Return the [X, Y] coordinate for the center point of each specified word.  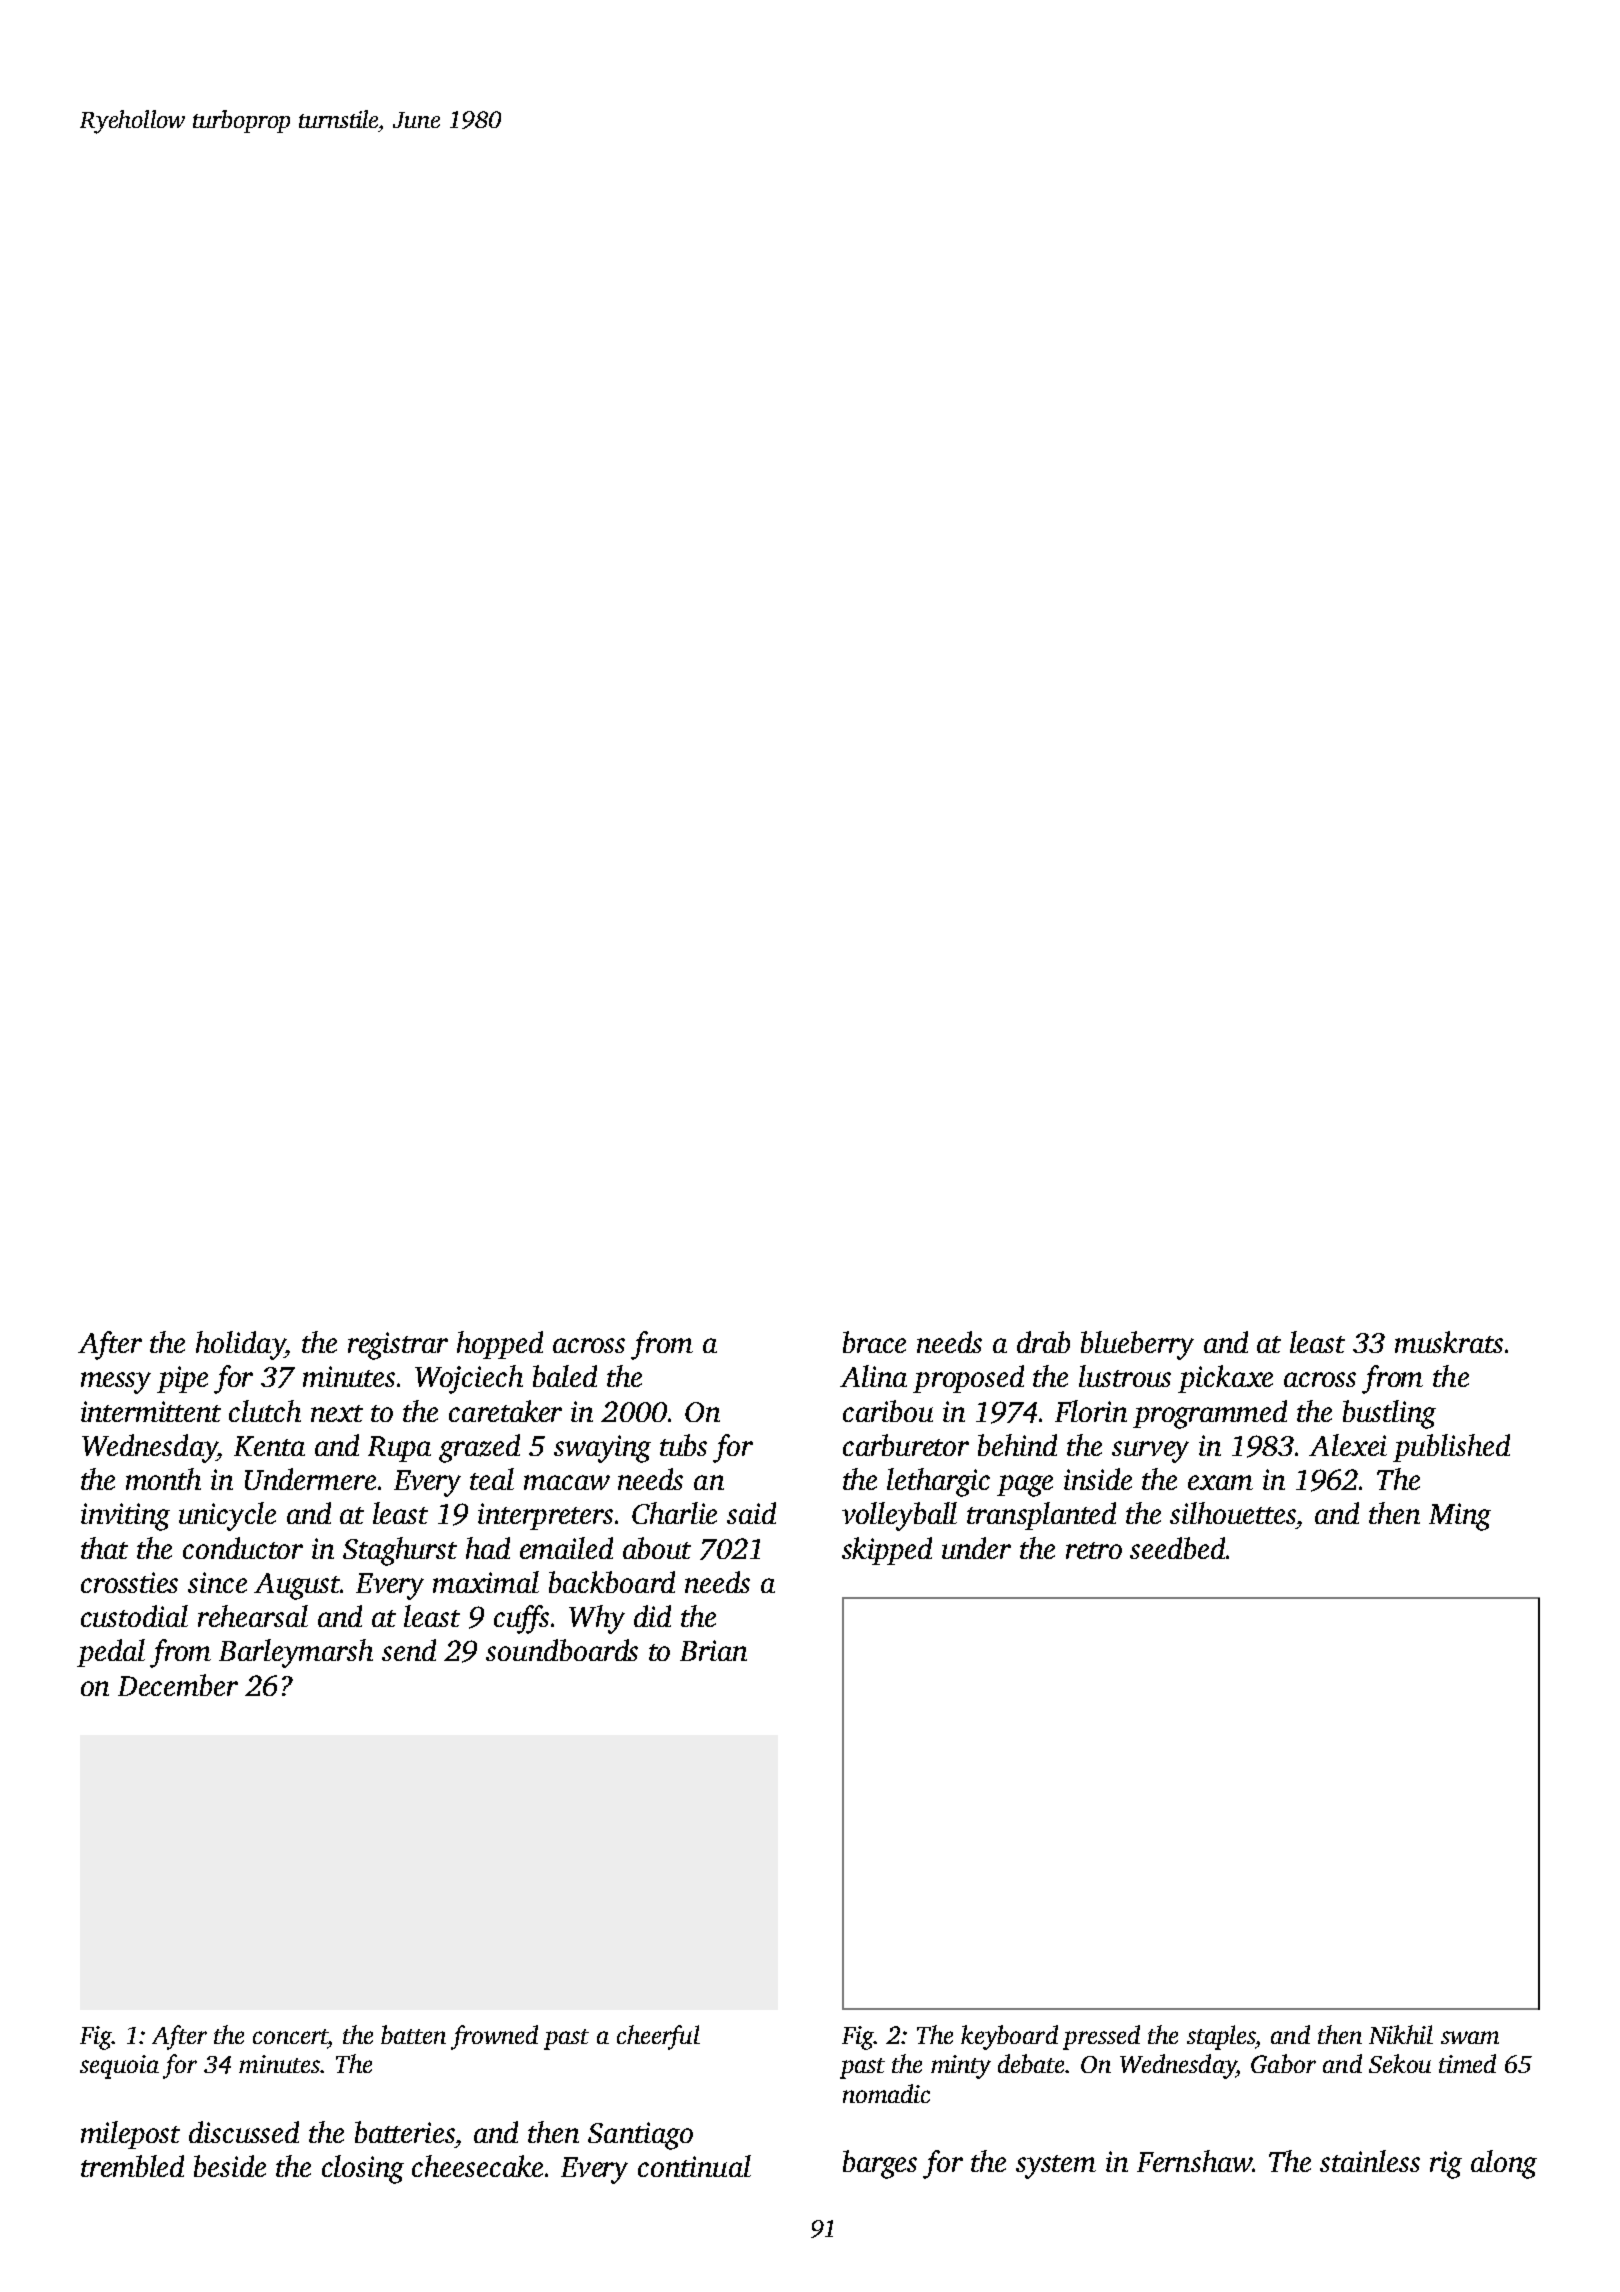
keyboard [1009, 2037]
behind [1017, 1445]
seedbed [1177, 1548]
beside [230, 2166]
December [178, 1685]
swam [1470, 2037]
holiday [240, 1345]
